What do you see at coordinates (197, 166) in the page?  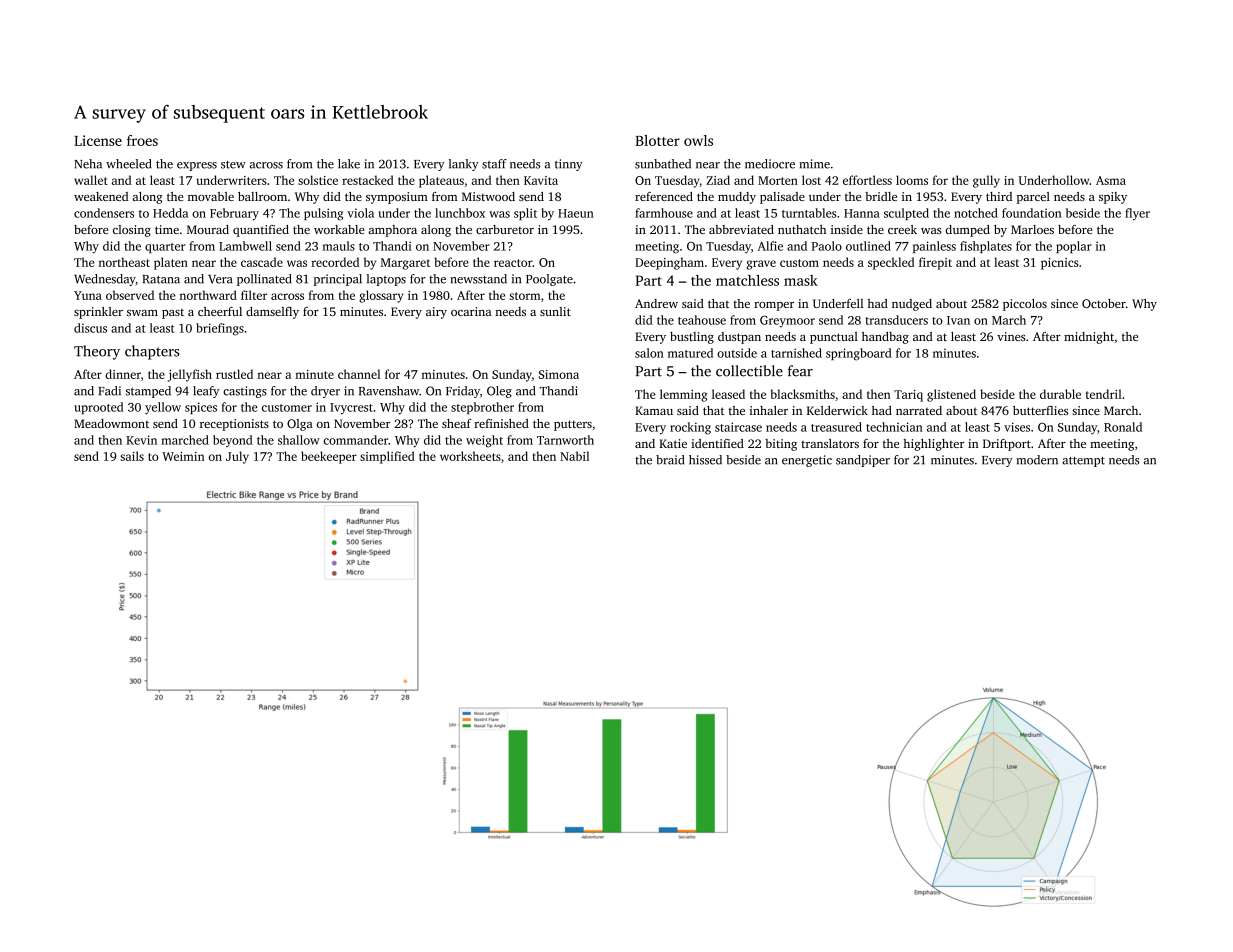 I see `express` at bounding box center [197, 166].
